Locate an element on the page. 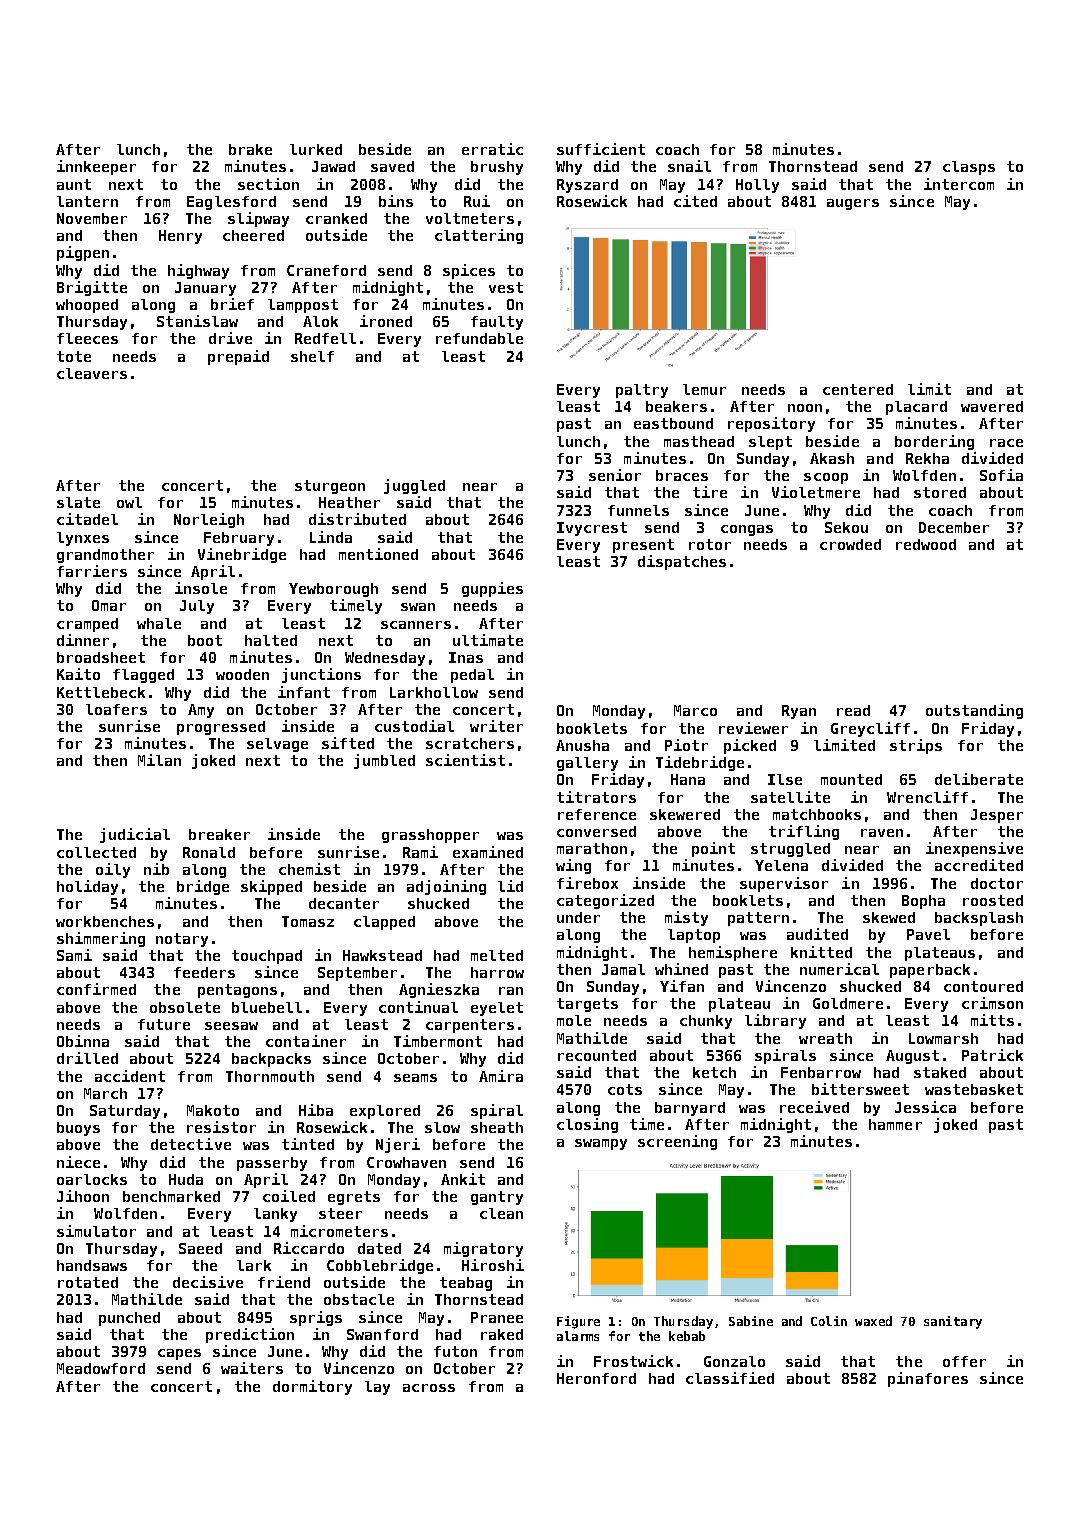 Image resolution: width=1080 pixels, height=1528 pixels. Craneford is located at coordinates (326, 270).
